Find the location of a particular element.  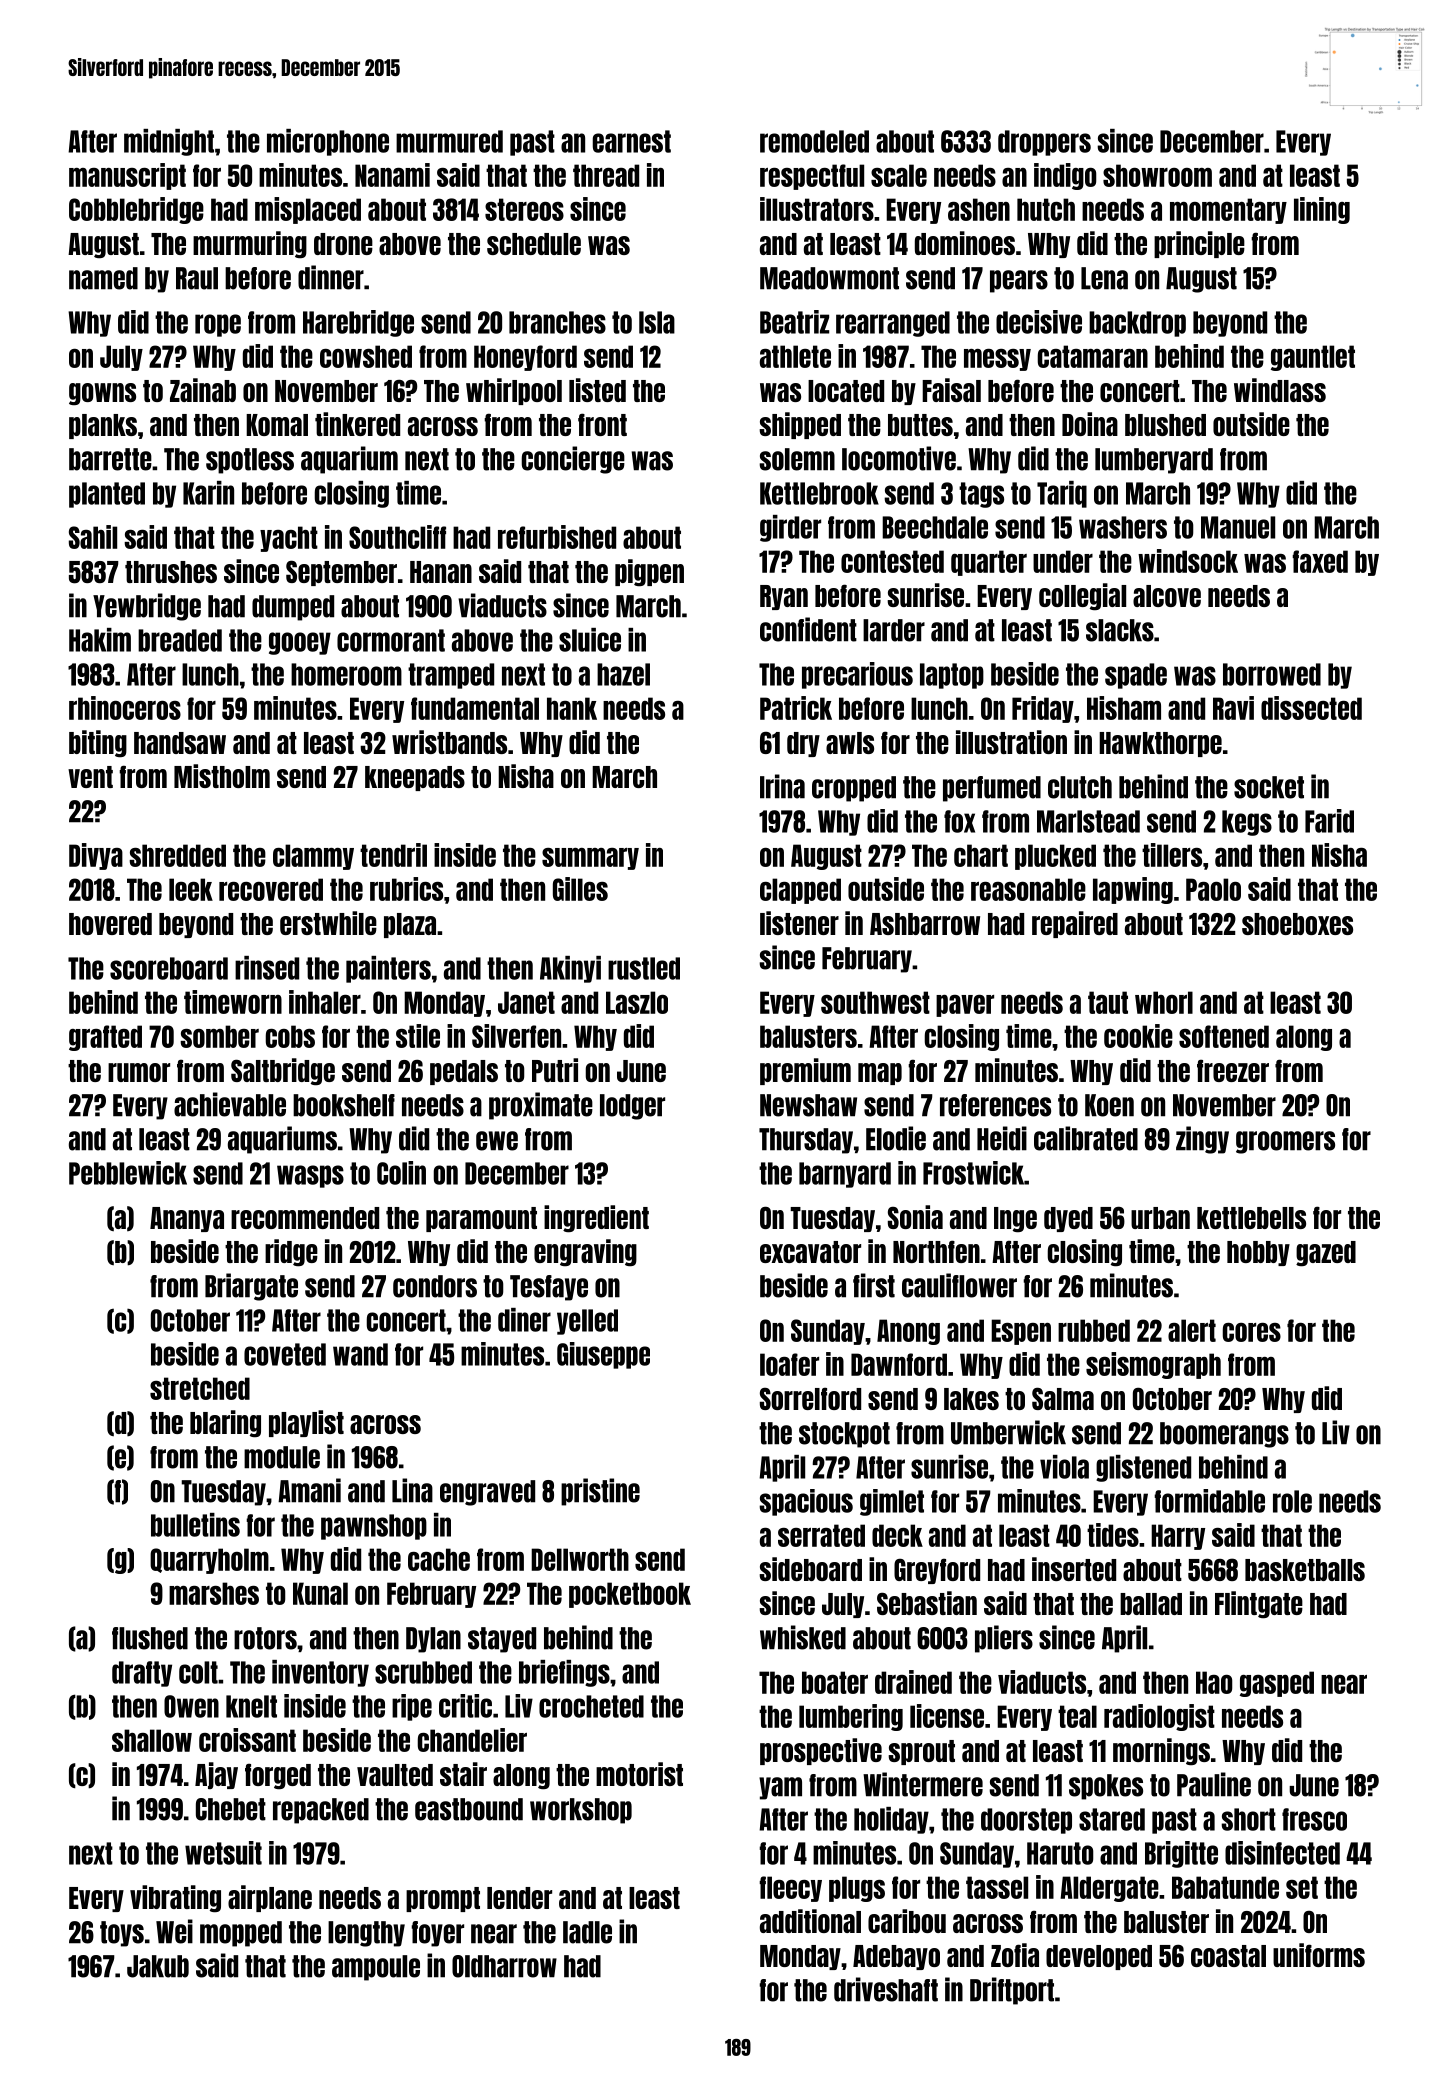

shoeboxes is located at coordinates (1297, 924).
